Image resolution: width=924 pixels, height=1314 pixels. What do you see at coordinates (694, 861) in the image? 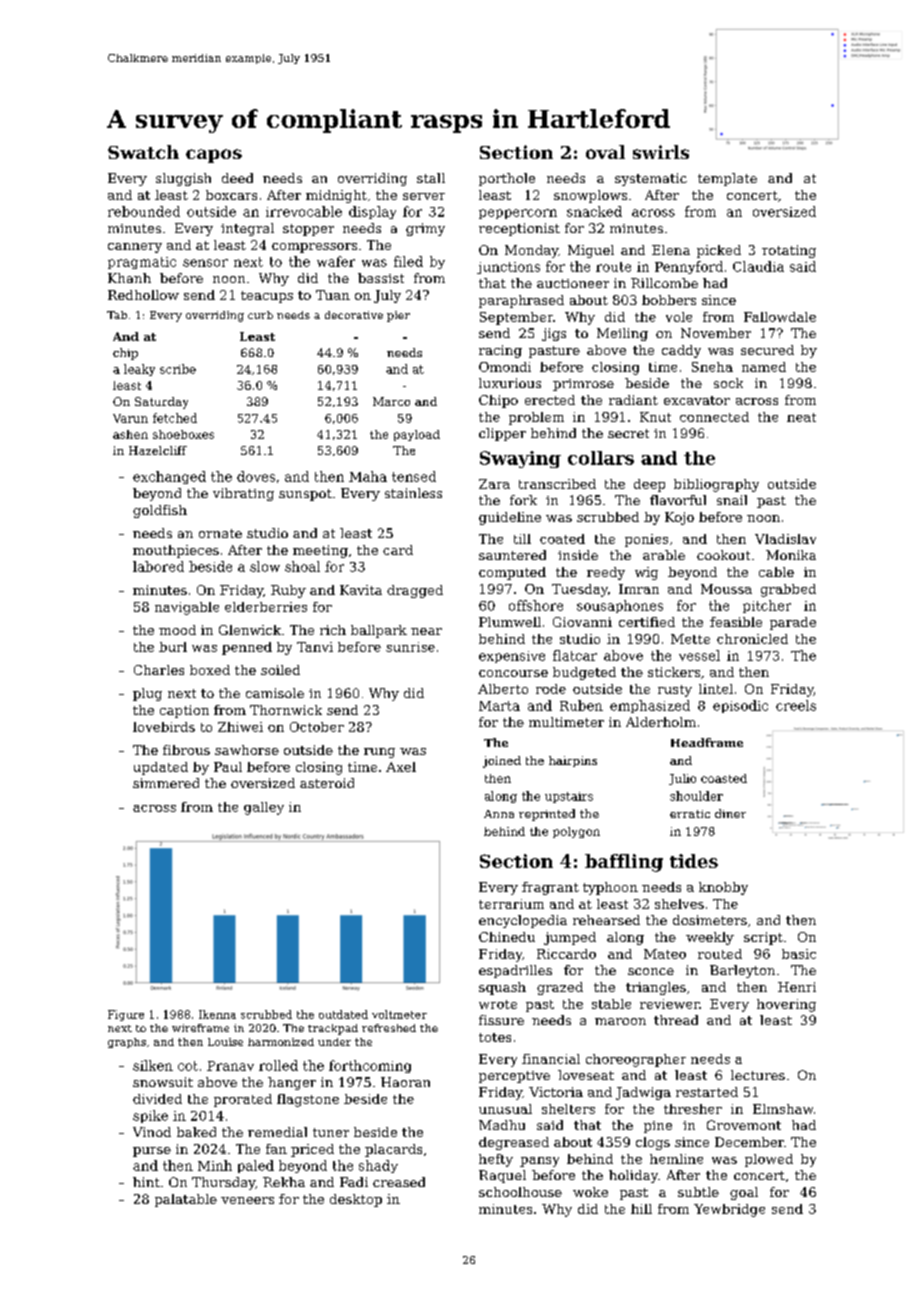
I see `tides` at bounding box center [694, 861].
